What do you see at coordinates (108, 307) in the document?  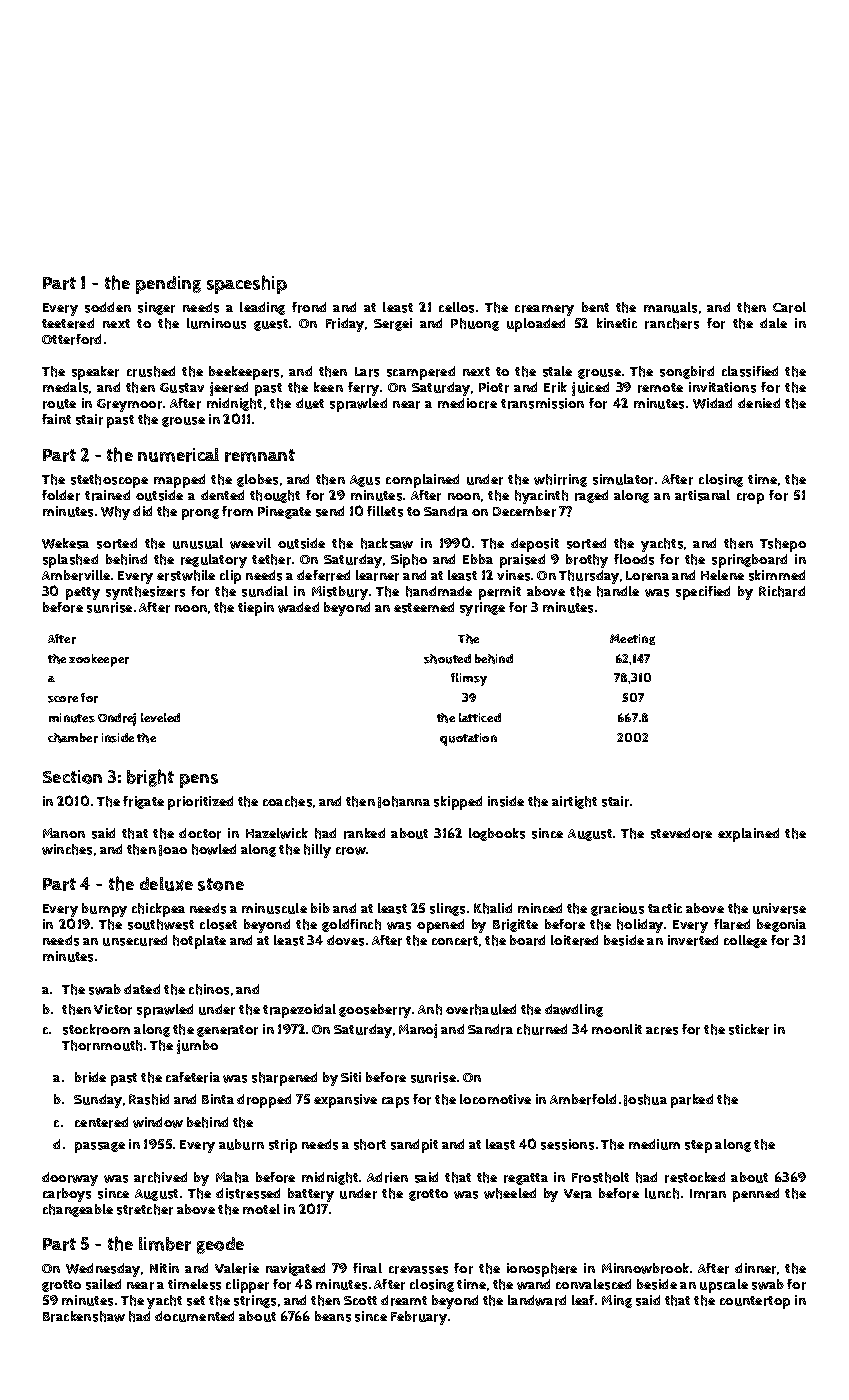 I see `sodden` at bounding box center [108, 307].
